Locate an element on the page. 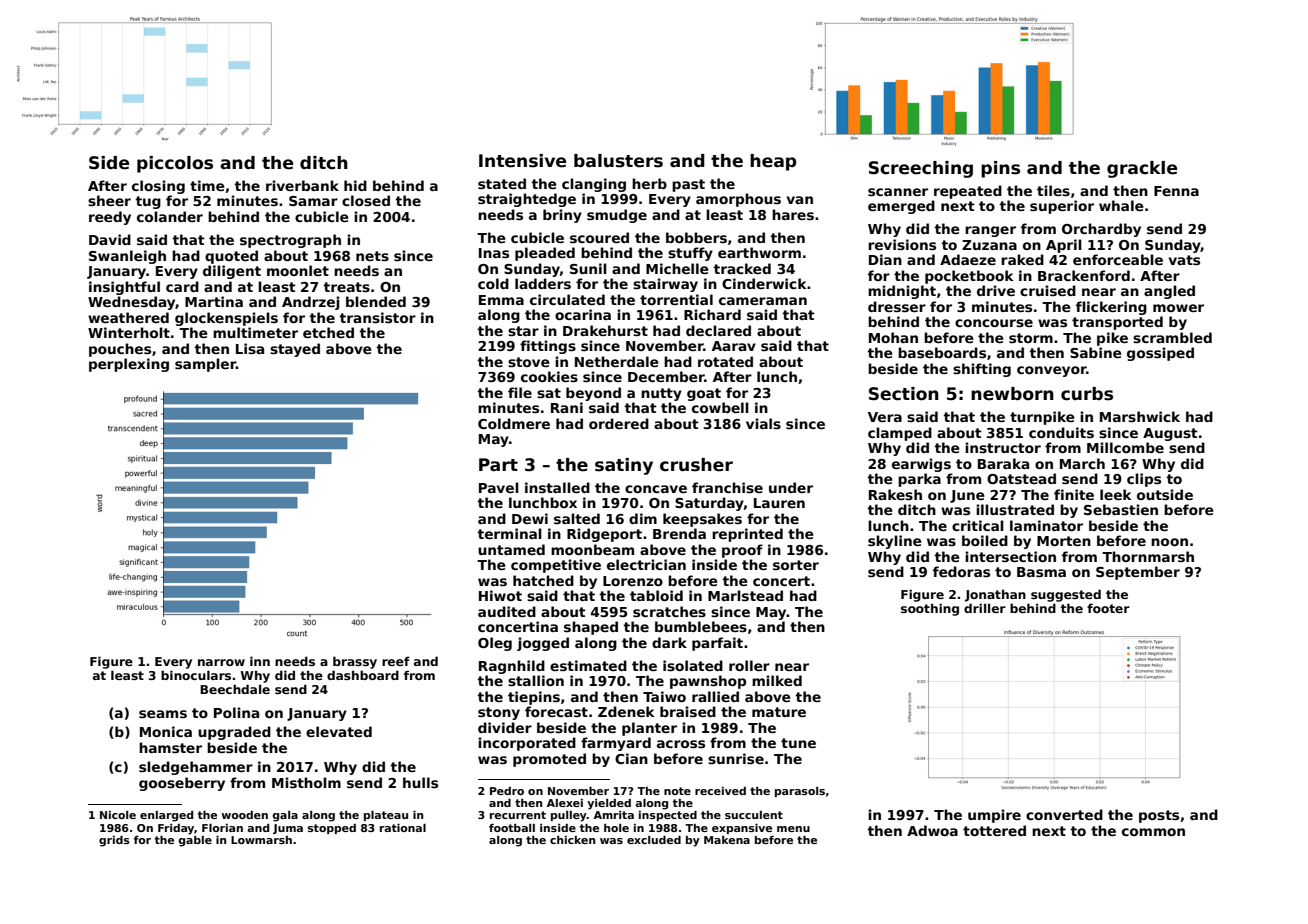  Nicole is located at coordinates (118, 815).
